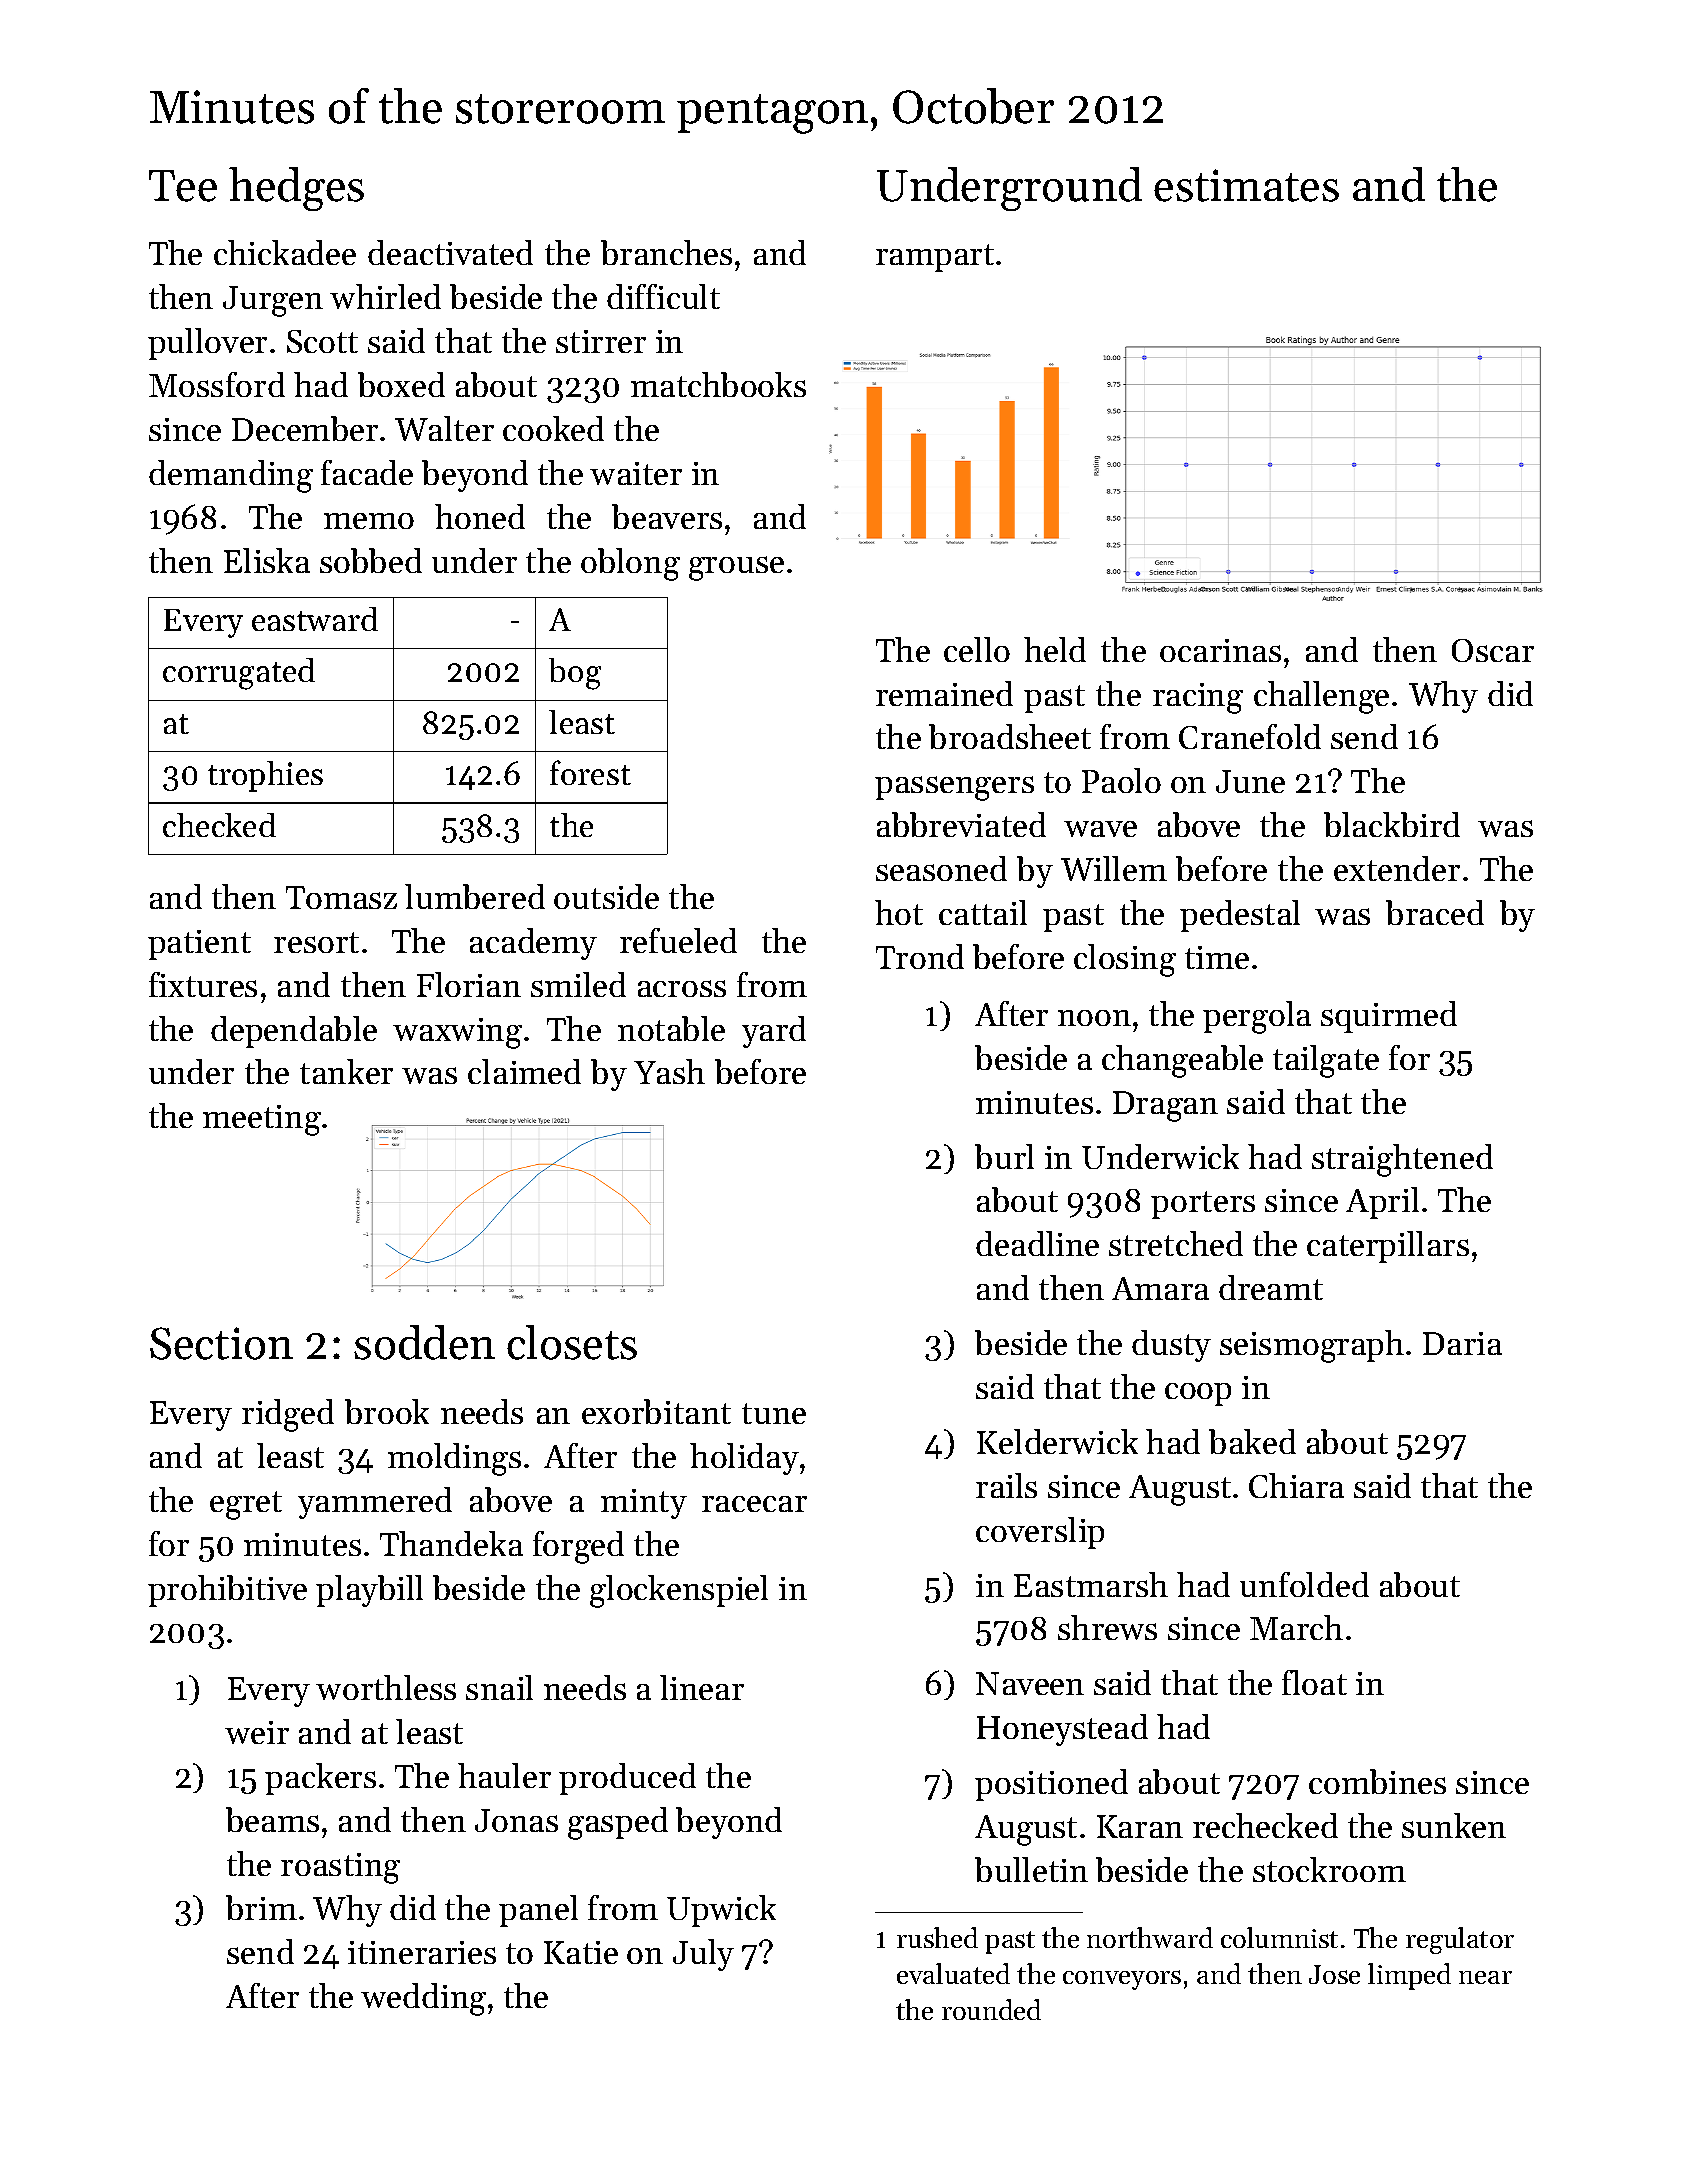 The image size is (1683, 2178). I want to click on branches, so click(666, 252).
